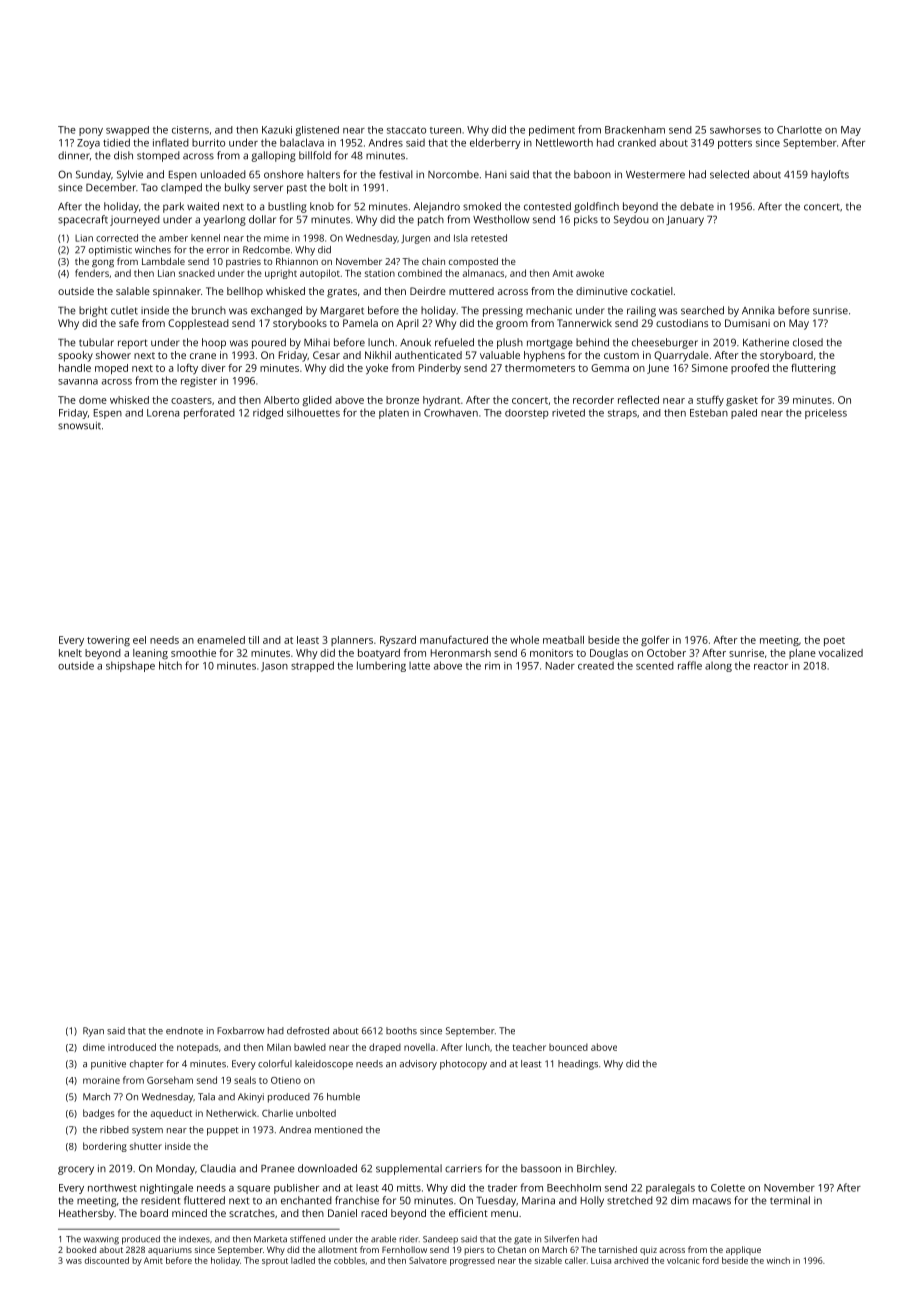 The width and height of the screenshot is (924, 1308). Describe the element at coordinates (568, 1047) in the screenshot. I see `bounced` at that location.
